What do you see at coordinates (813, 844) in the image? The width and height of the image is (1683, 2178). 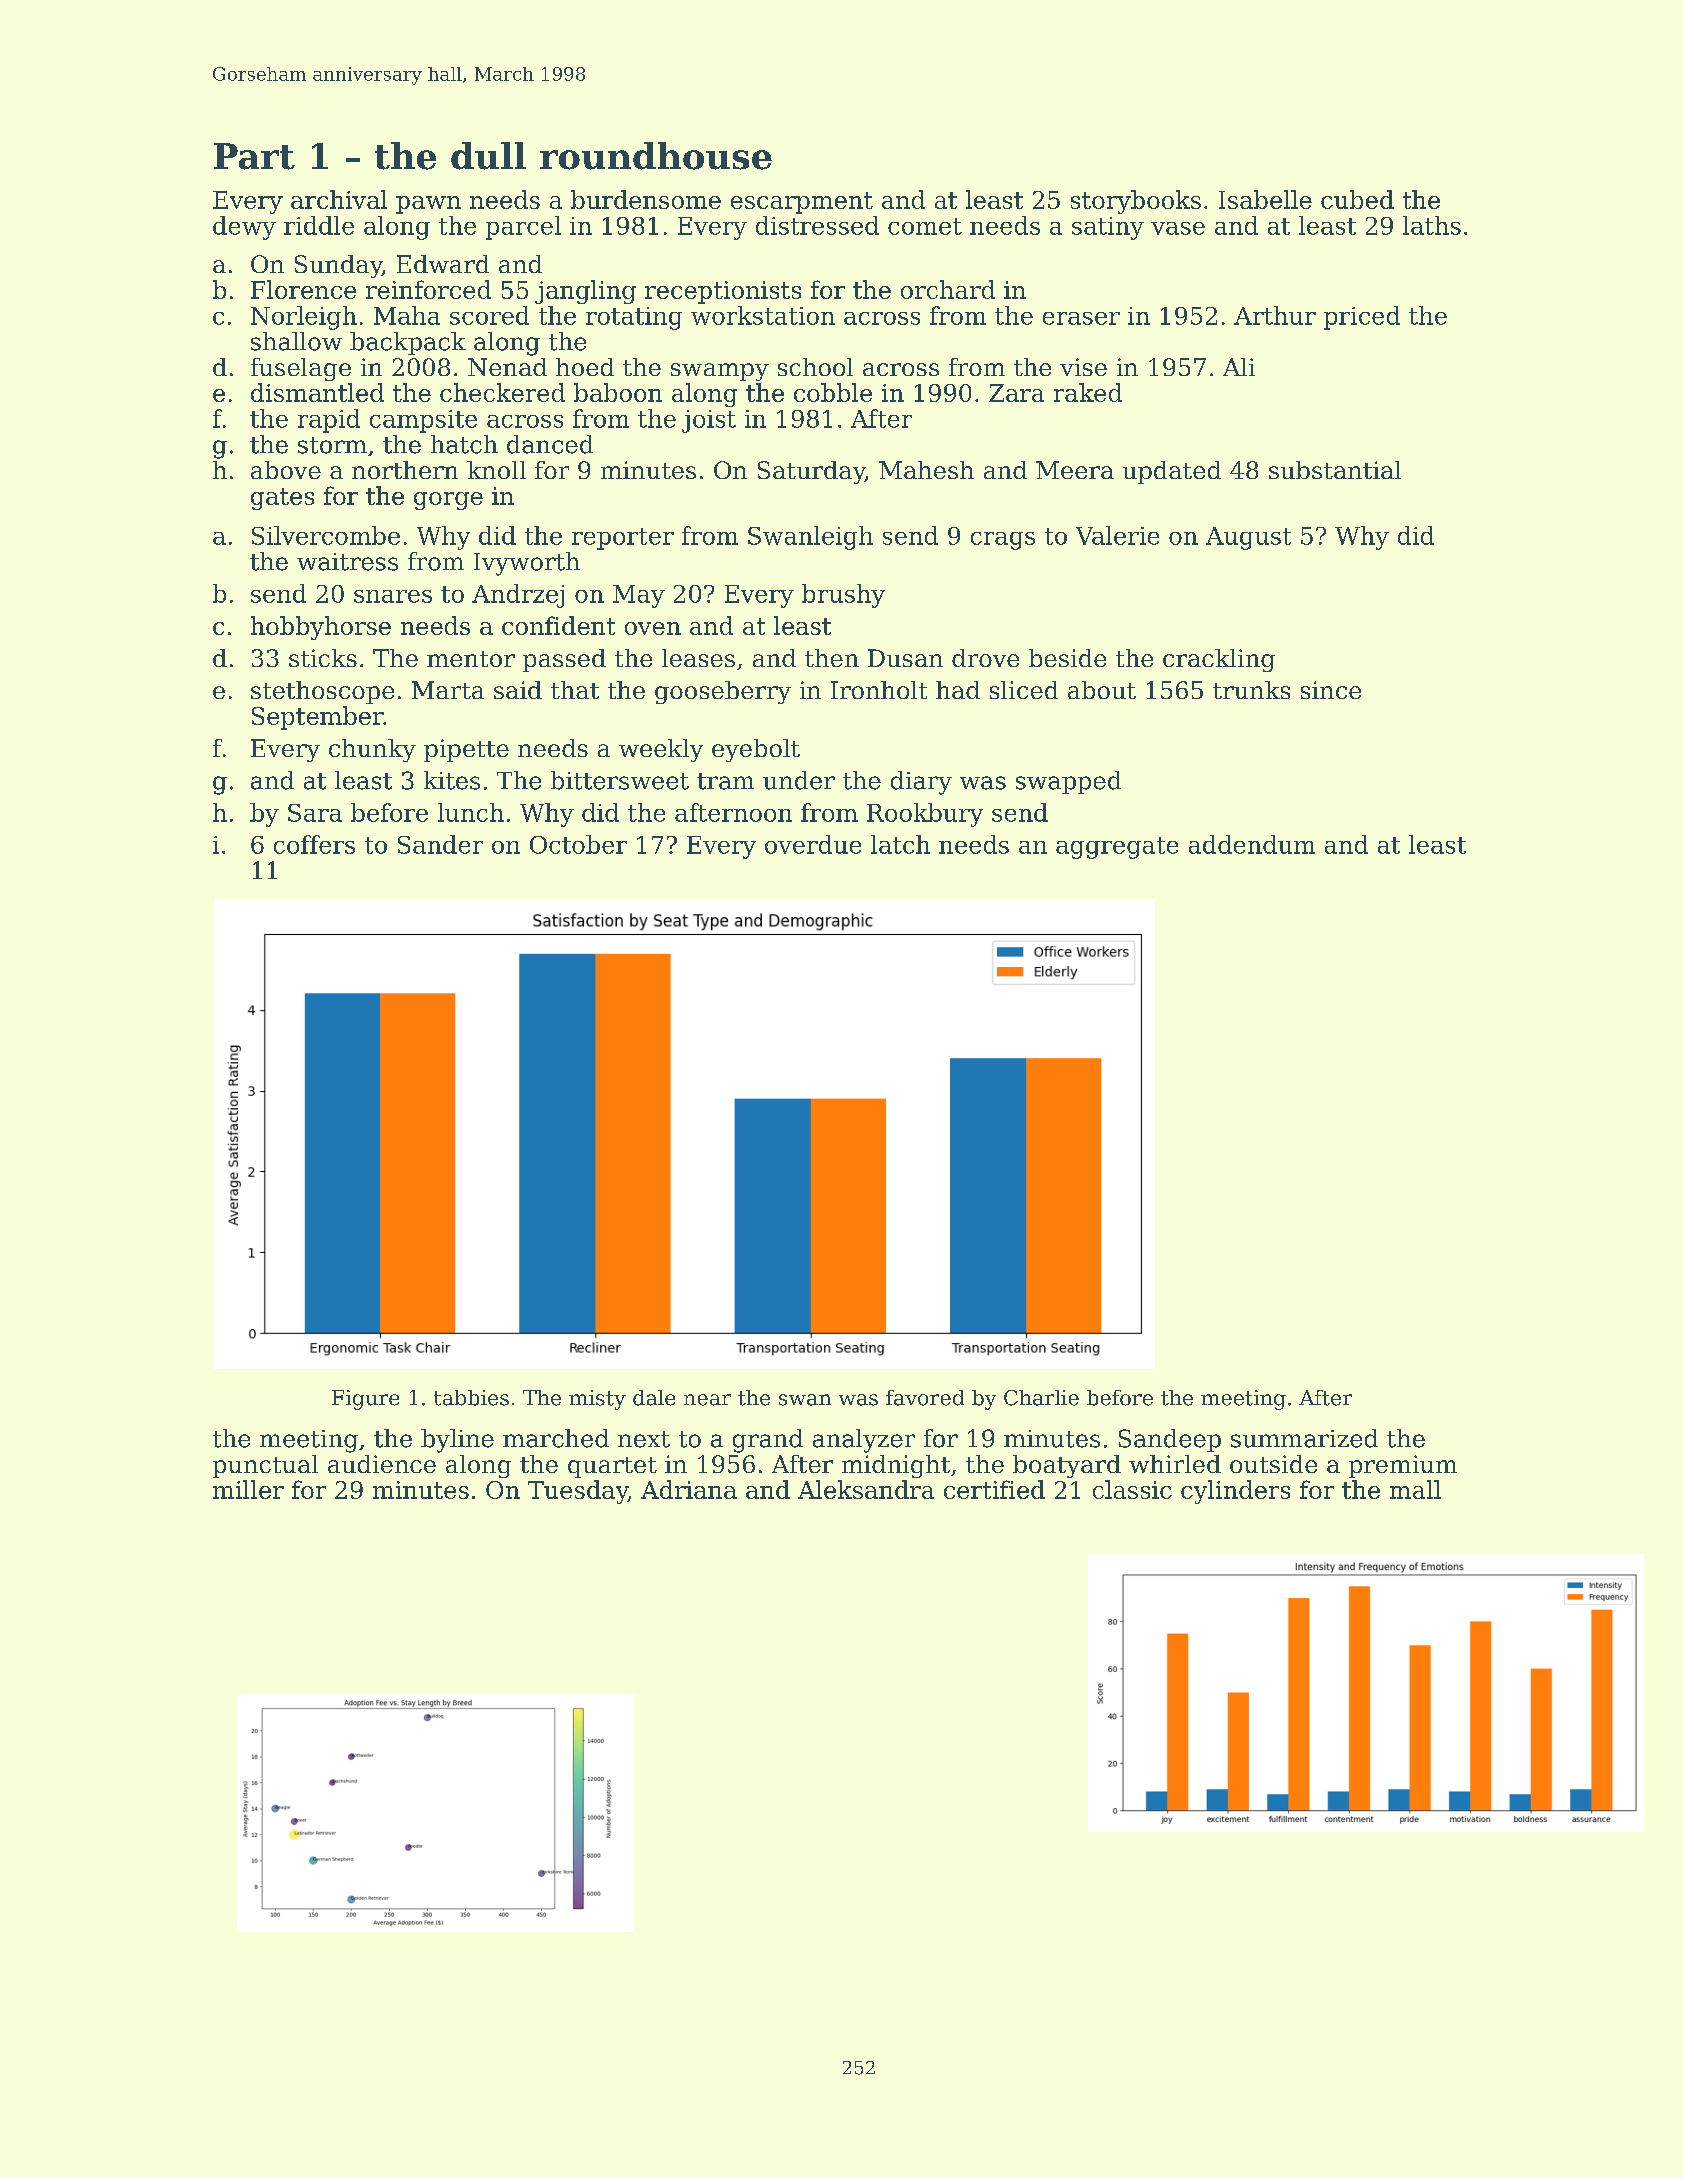 I see `overdue` at bounding box center [813, 844].
